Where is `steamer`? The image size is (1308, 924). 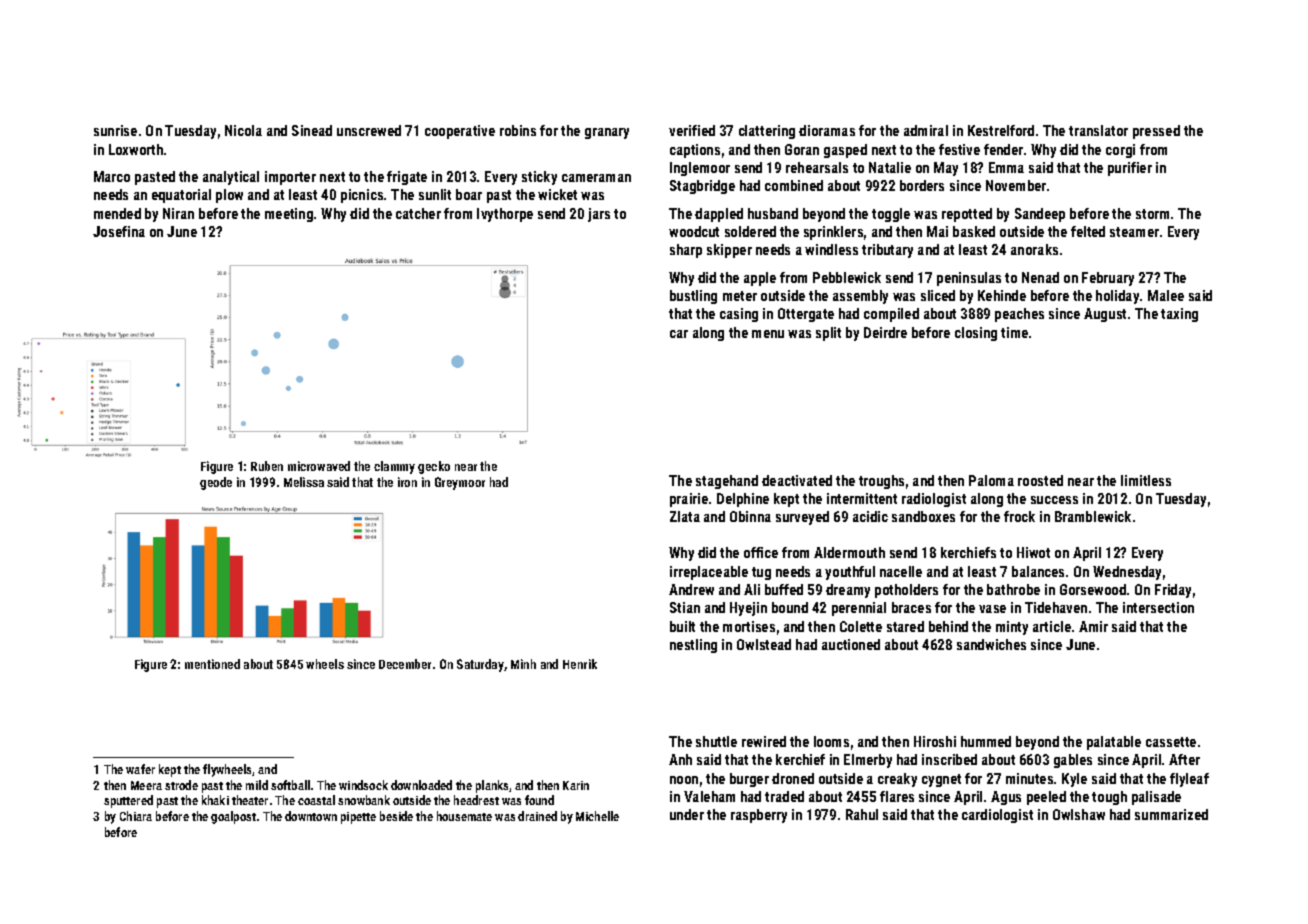 steamer is located at coordinates (1134, 232).
